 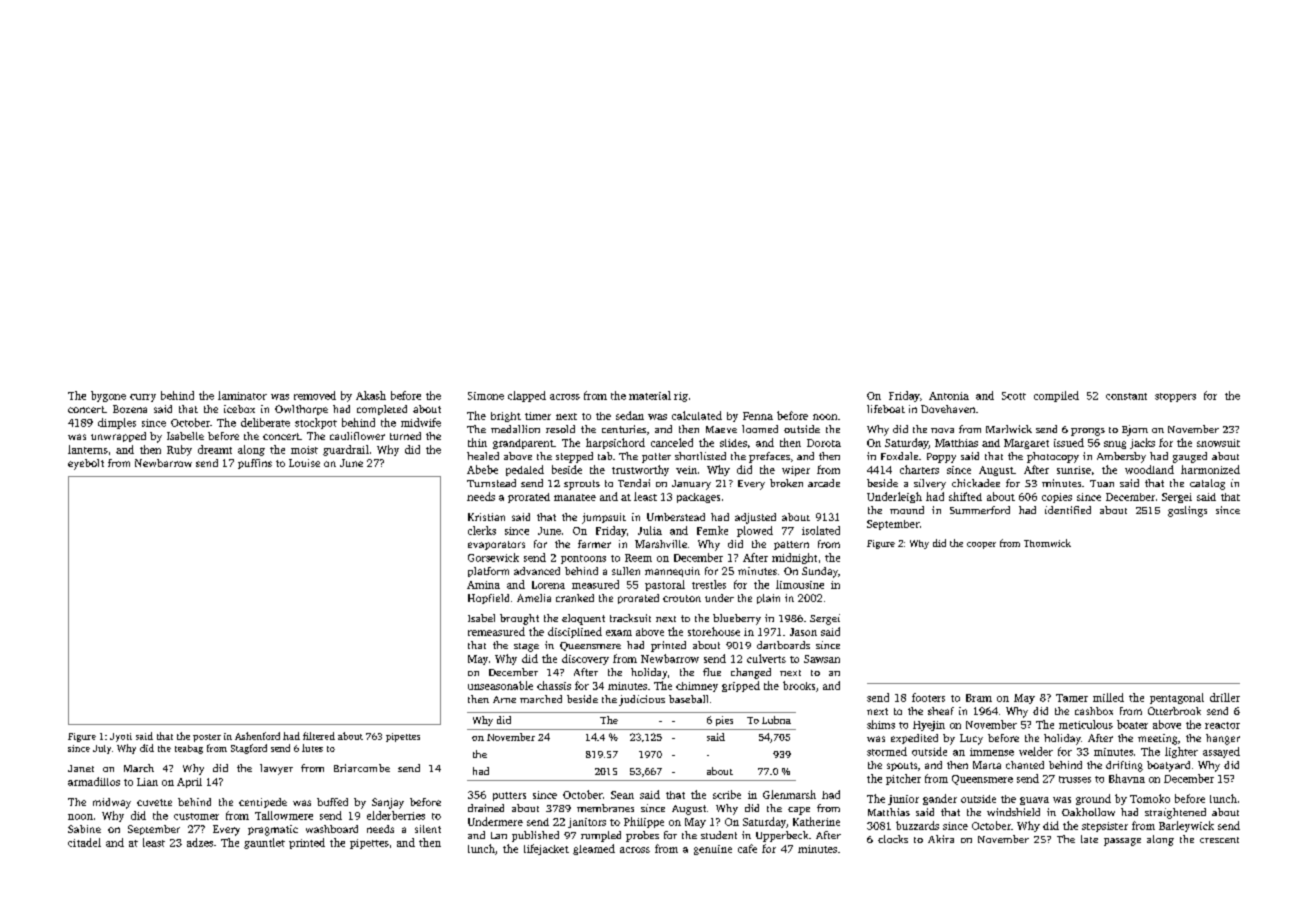 What do you see at coordinates (500, 685) in the image?
I see `unseasonable` at bounding box center [500, 685].
